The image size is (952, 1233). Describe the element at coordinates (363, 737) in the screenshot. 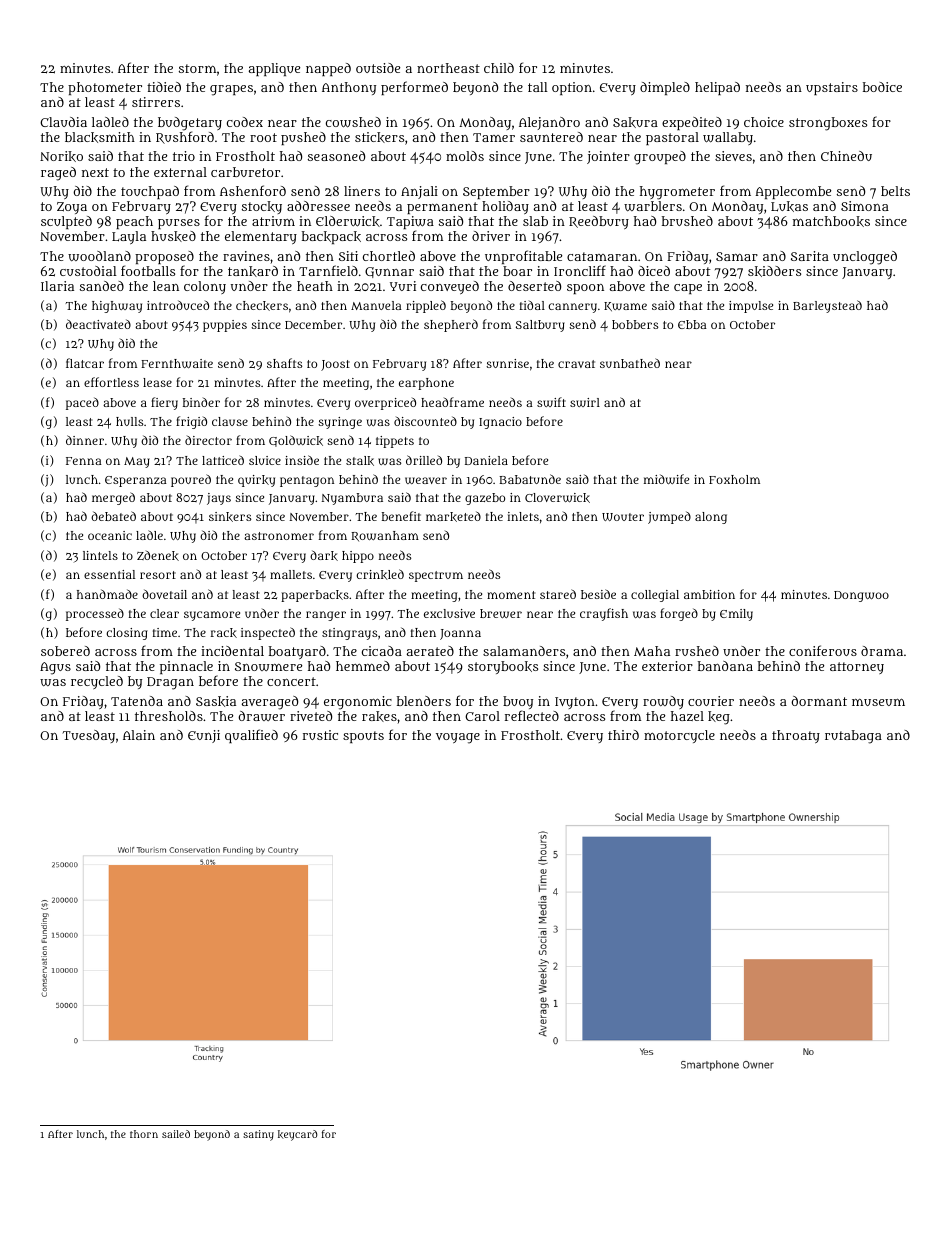

I see `spouts` at that location.
